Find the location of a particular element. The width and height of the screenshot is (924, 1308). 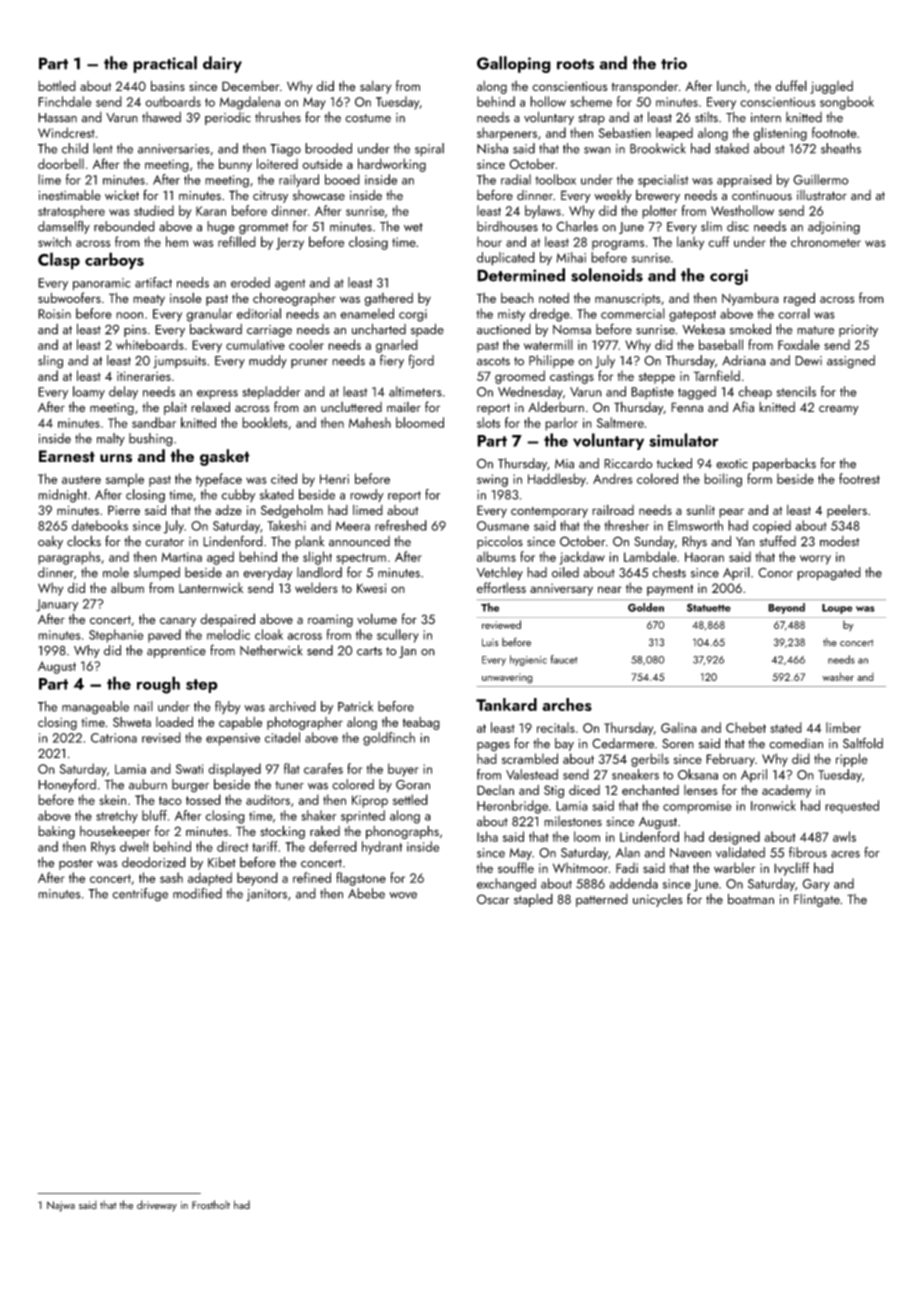

centrifuge is located at coordinates (140, 895).
